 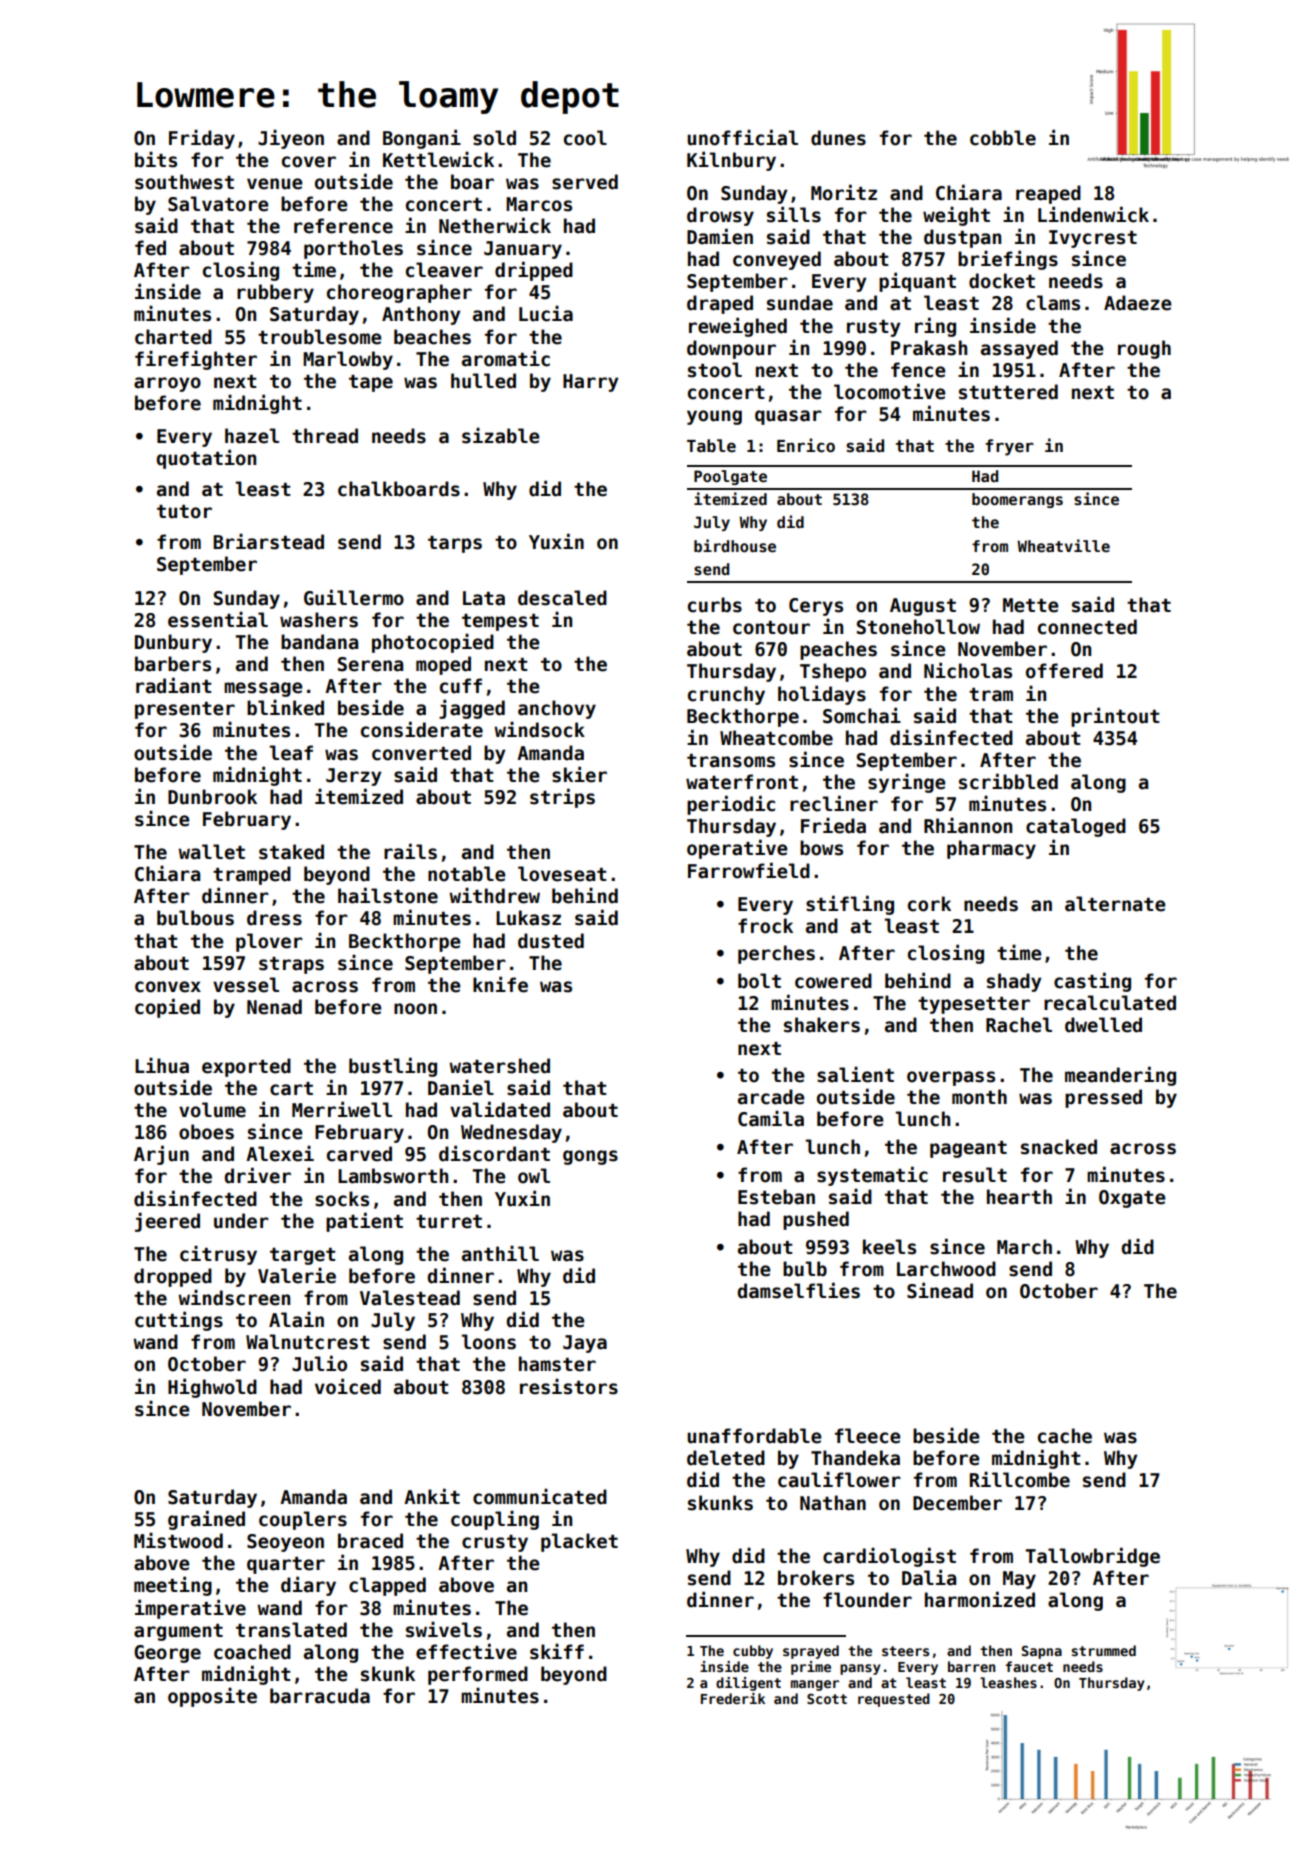 I want to click on convex, so click(x=168, y=987).
